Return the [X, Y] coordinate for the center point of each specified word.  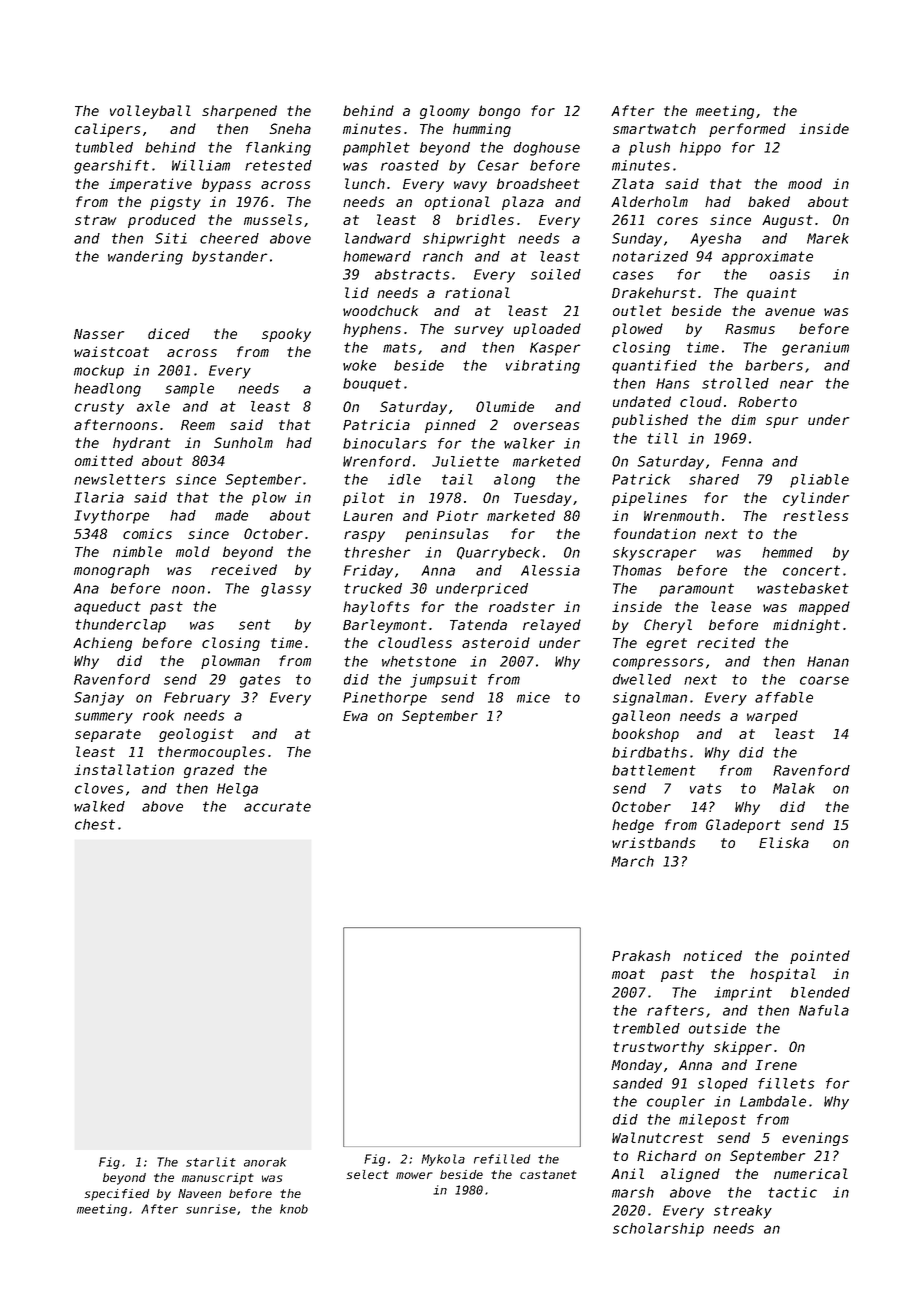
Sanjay [99, 699]
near [796, 384]
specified [117, 1195]
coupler [676, 1103]
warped [772, 717]
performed [747, 130]
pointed [820, 957]
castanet [548, 1174]
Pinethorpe [385, 699]
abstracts [412, 274]
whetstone [419, 661]
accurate [277, 806]
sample [189, 390]
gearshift [111, 167]
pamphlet [376, 149]
